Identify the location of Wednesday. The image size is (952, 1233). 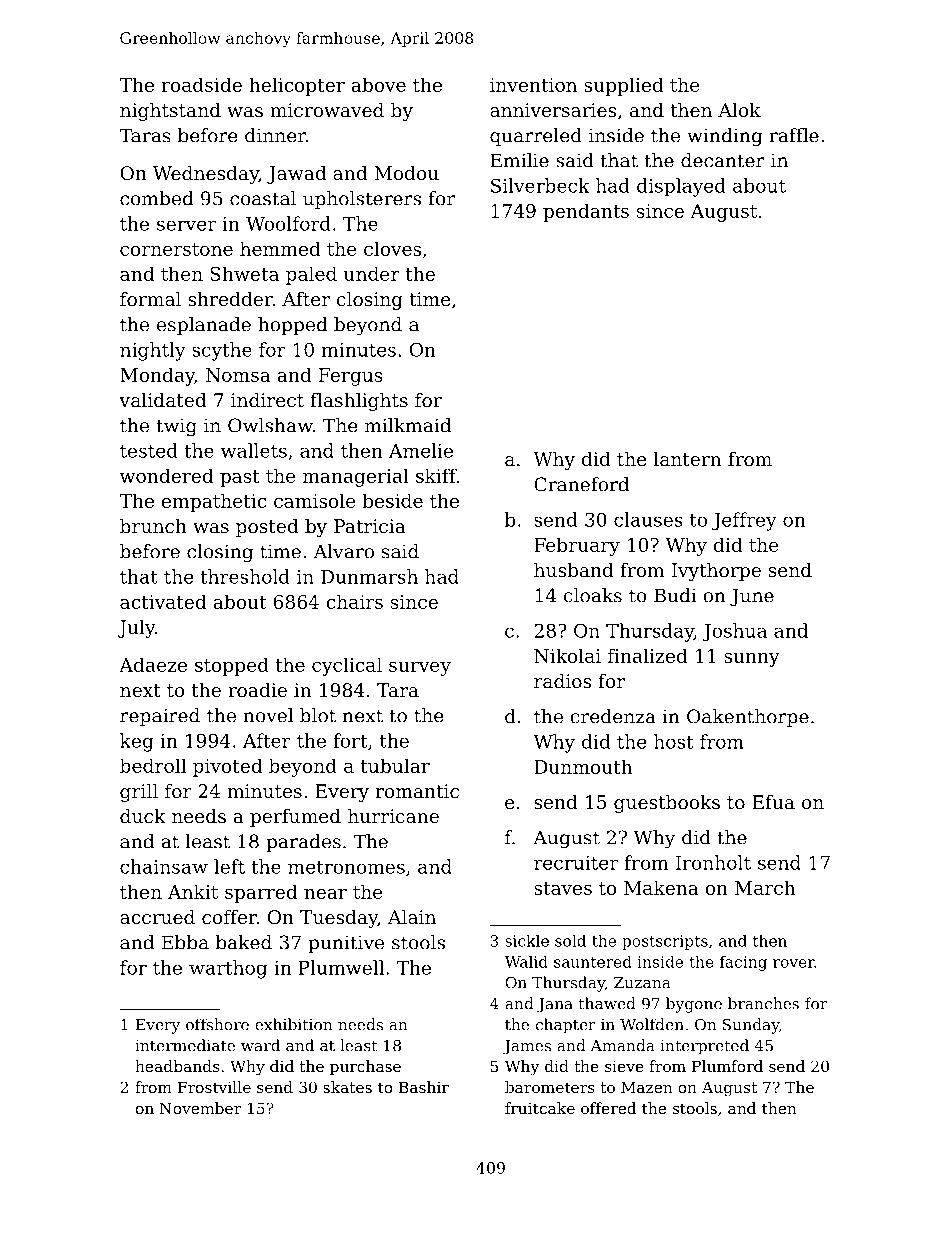
(206, 175).
